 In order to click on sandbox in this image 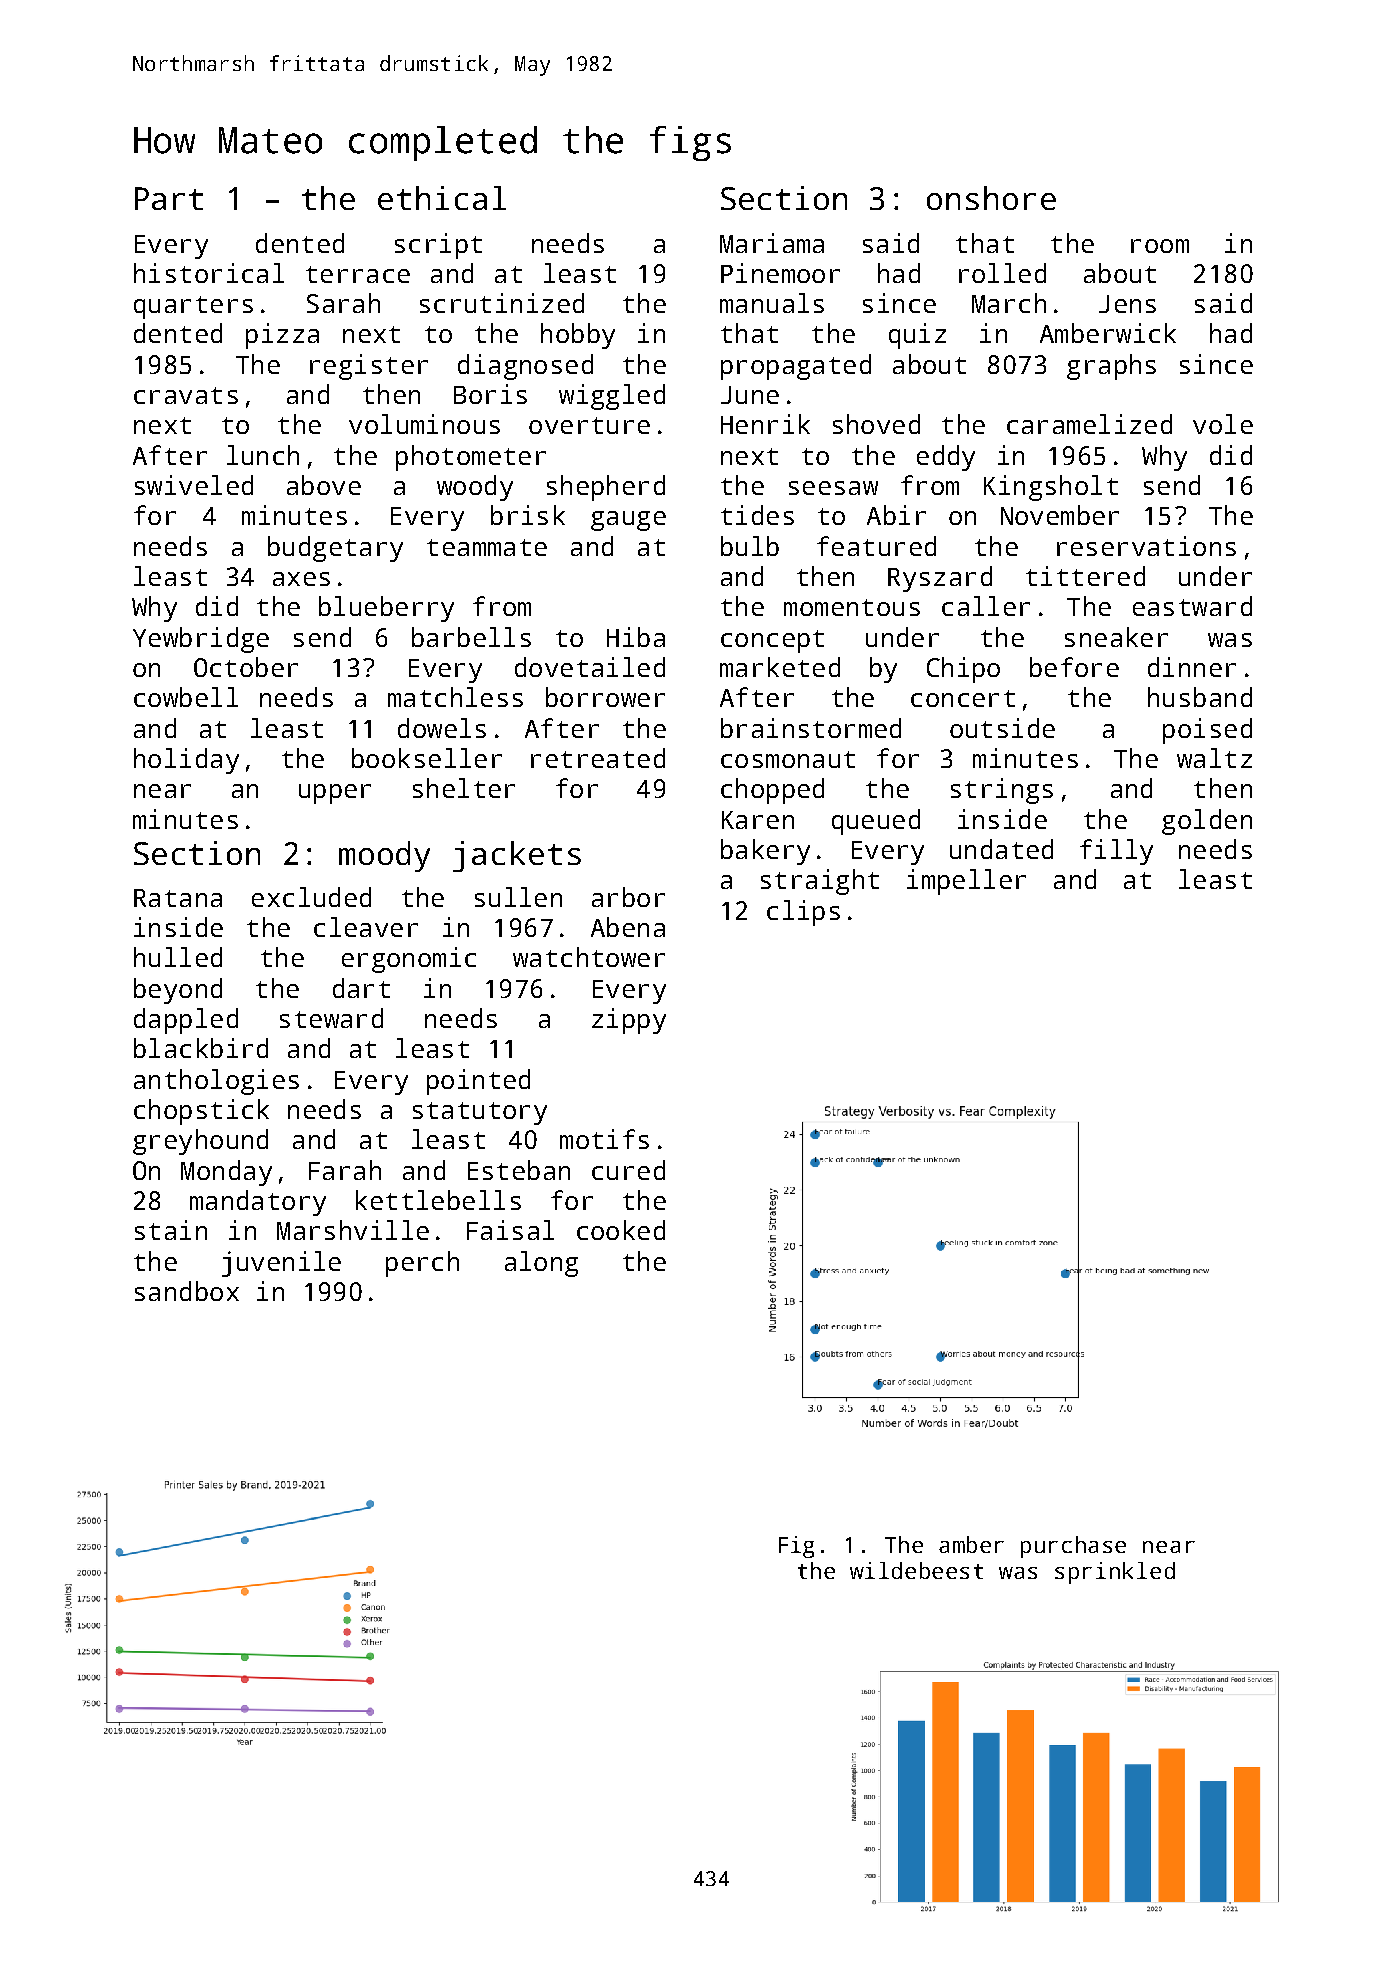, I will do `click(187, 1291)`.
